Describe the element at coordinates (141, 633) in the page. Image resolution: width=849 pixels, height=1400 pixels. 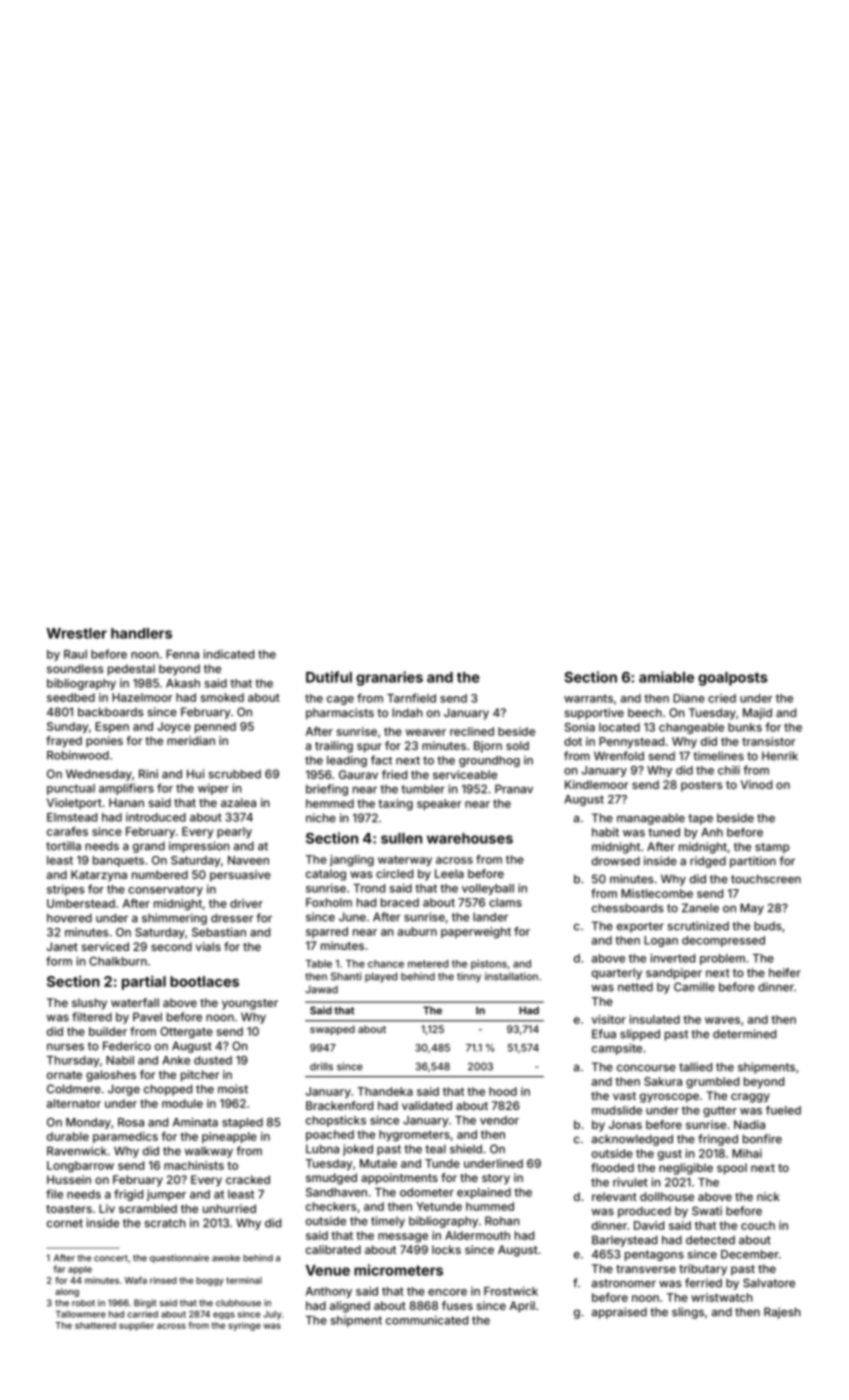
I see `handlers` at that location.
